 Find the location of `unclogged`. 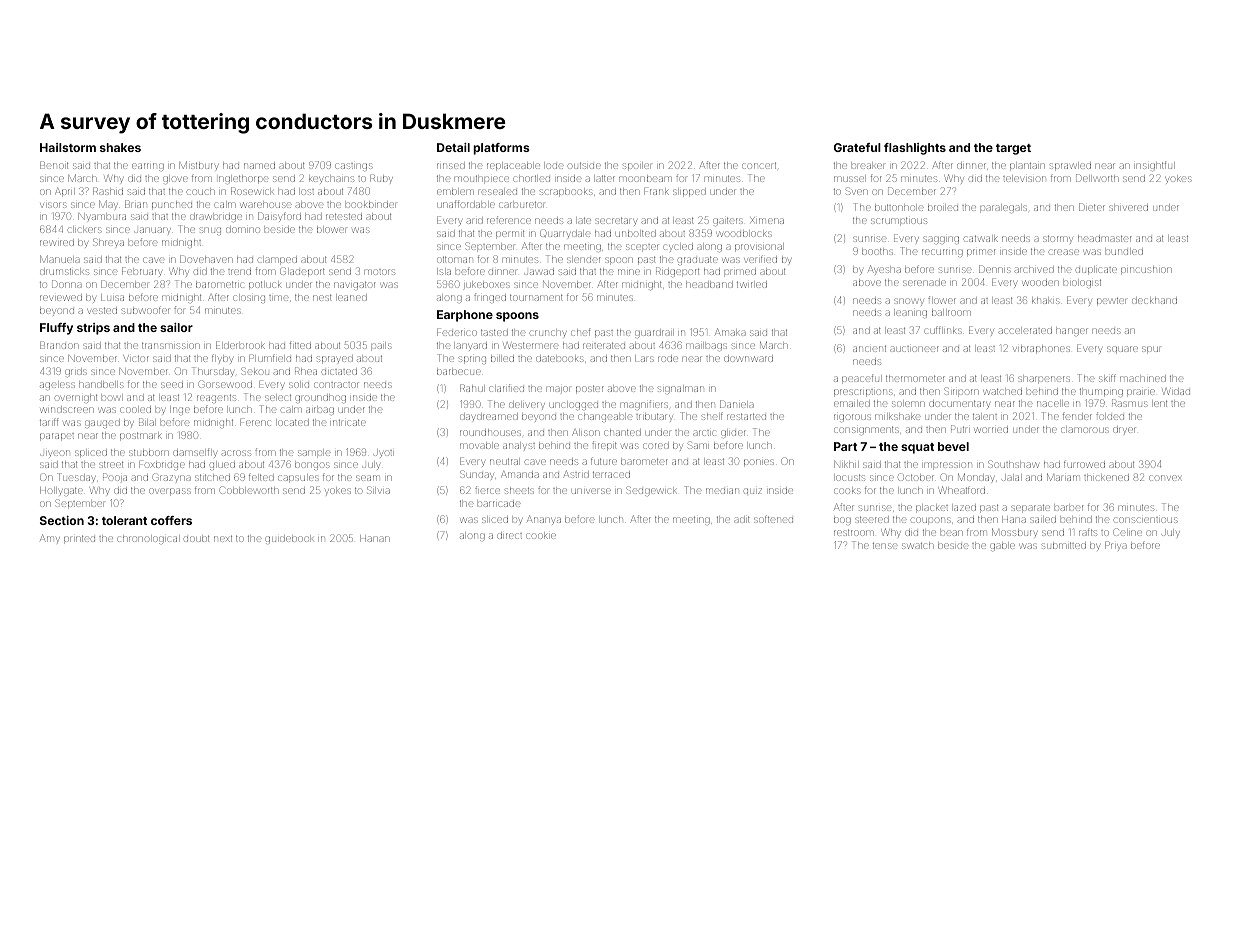

unclogged is located at coordinates (574, 406).
